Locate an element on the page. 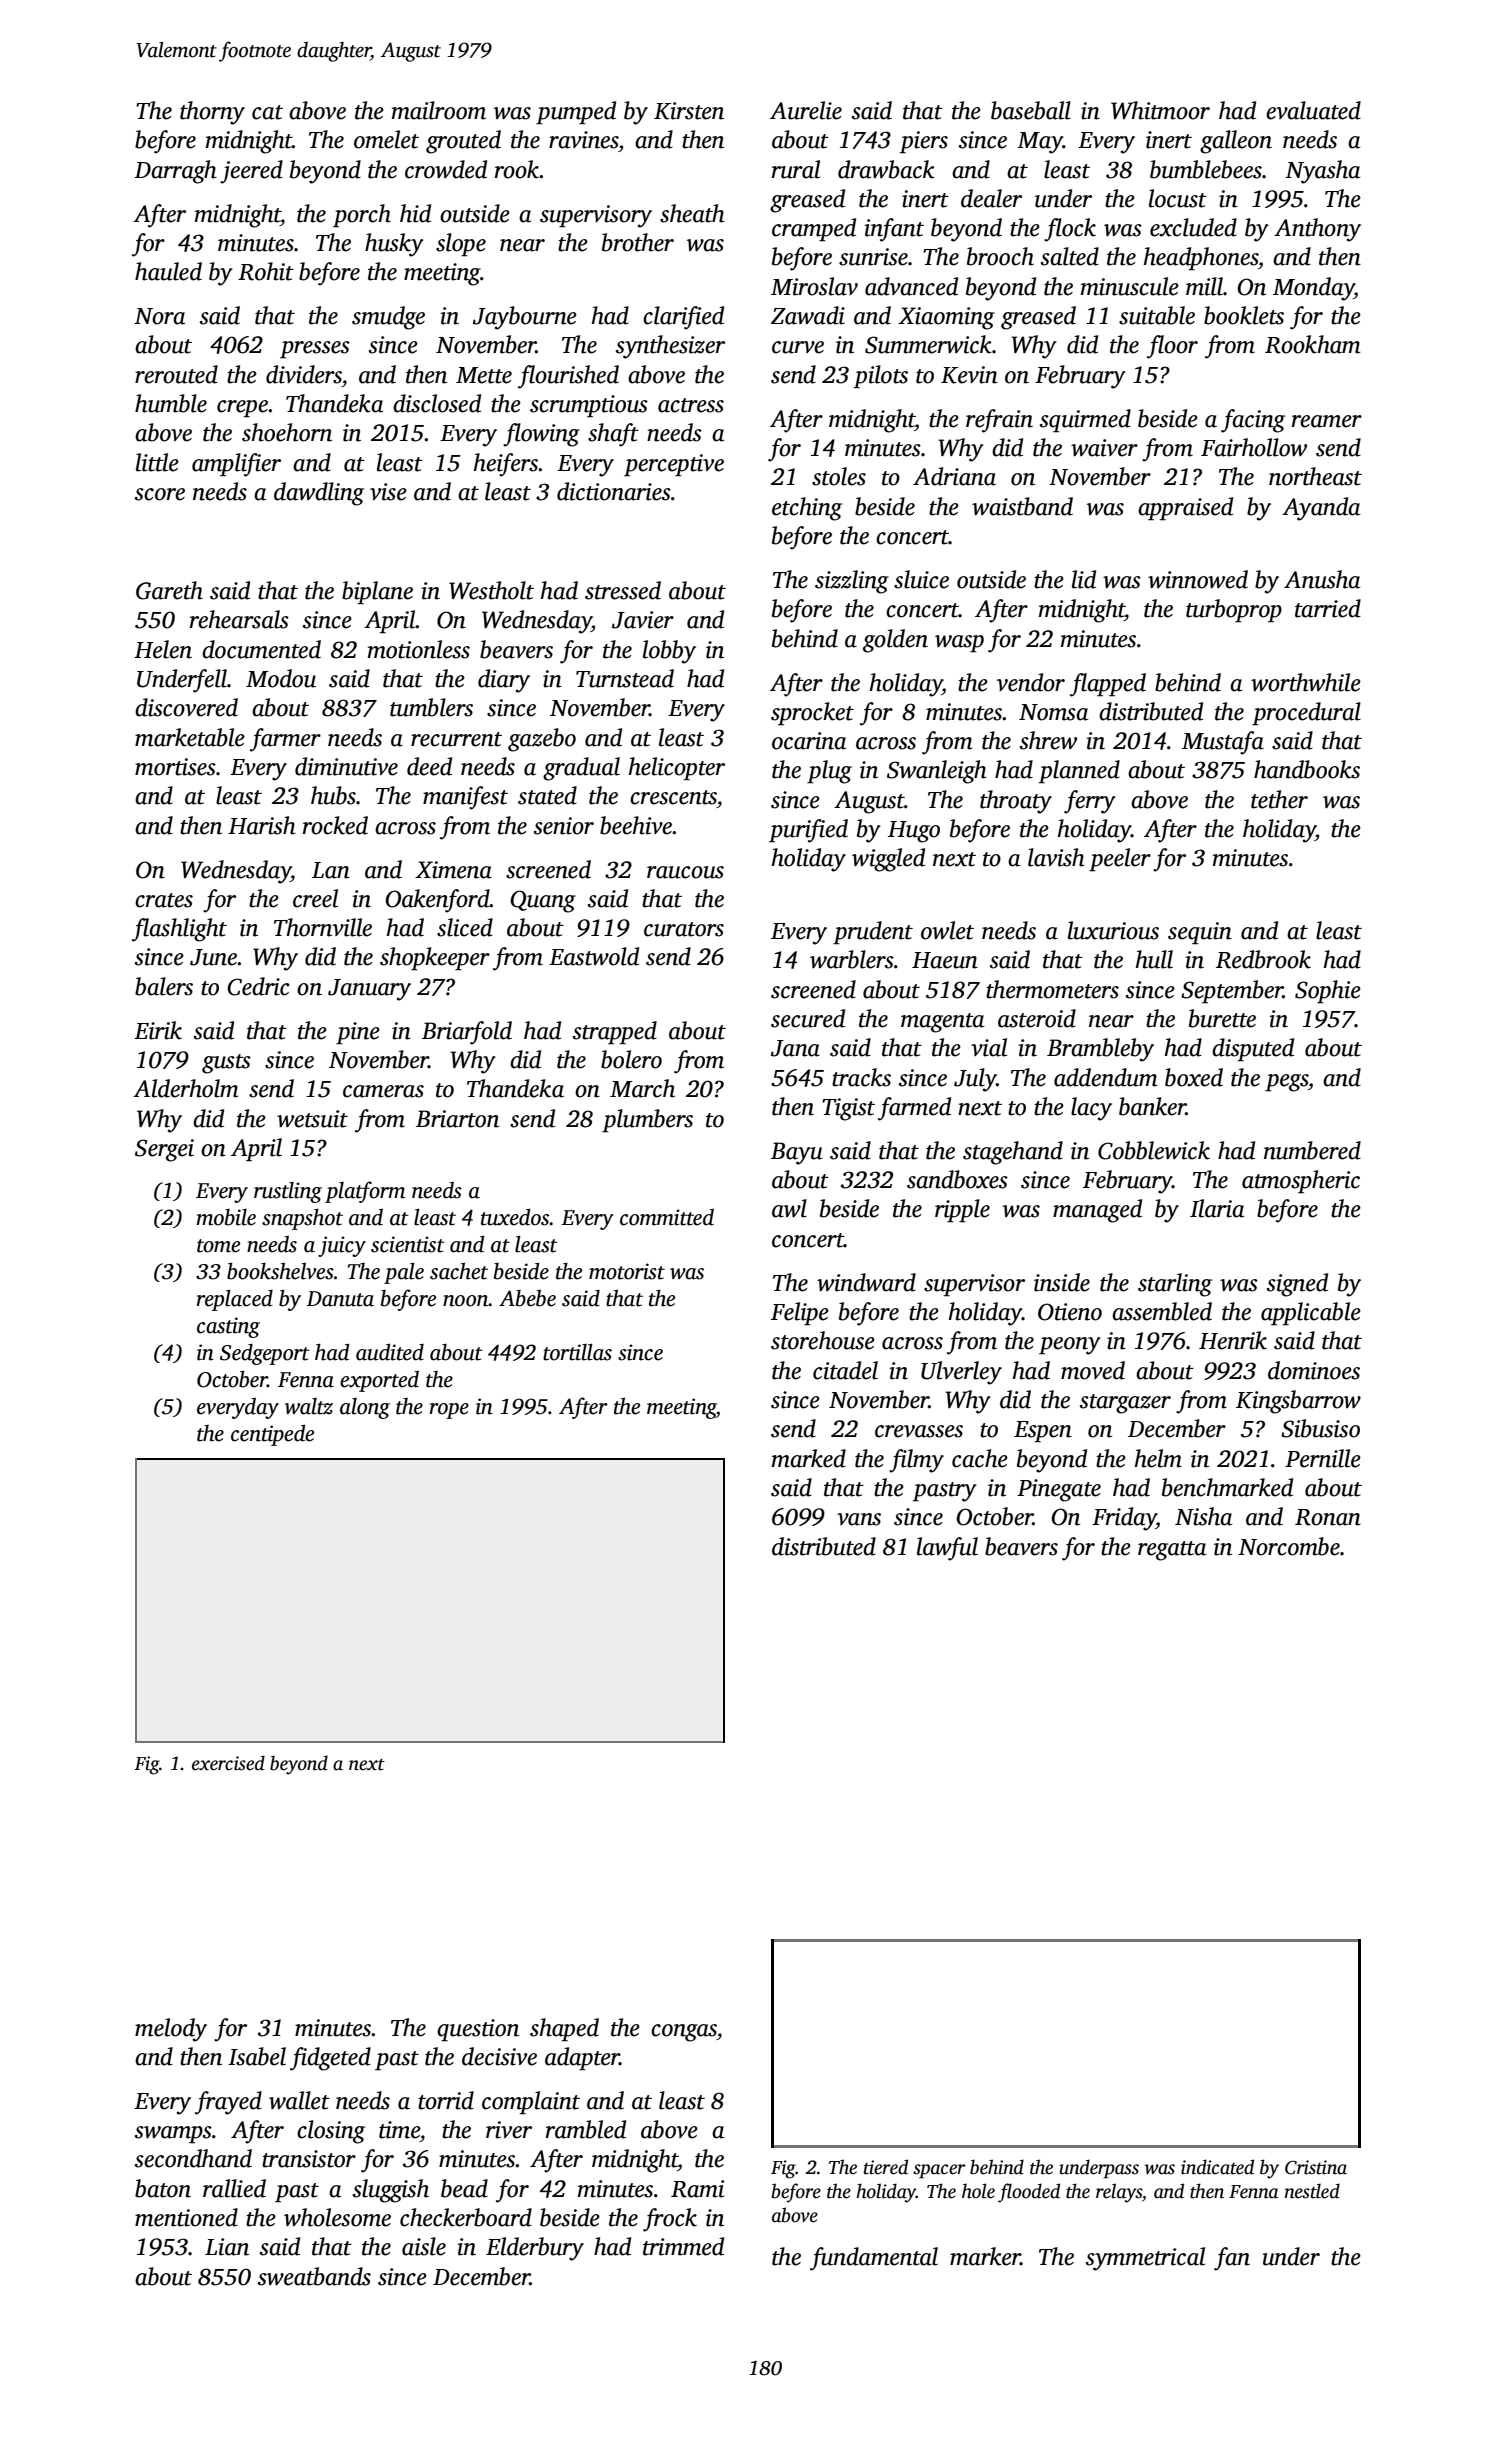 The height and width of the image is (2464, 1496). ocarina is located at coordinates (809, 741).
